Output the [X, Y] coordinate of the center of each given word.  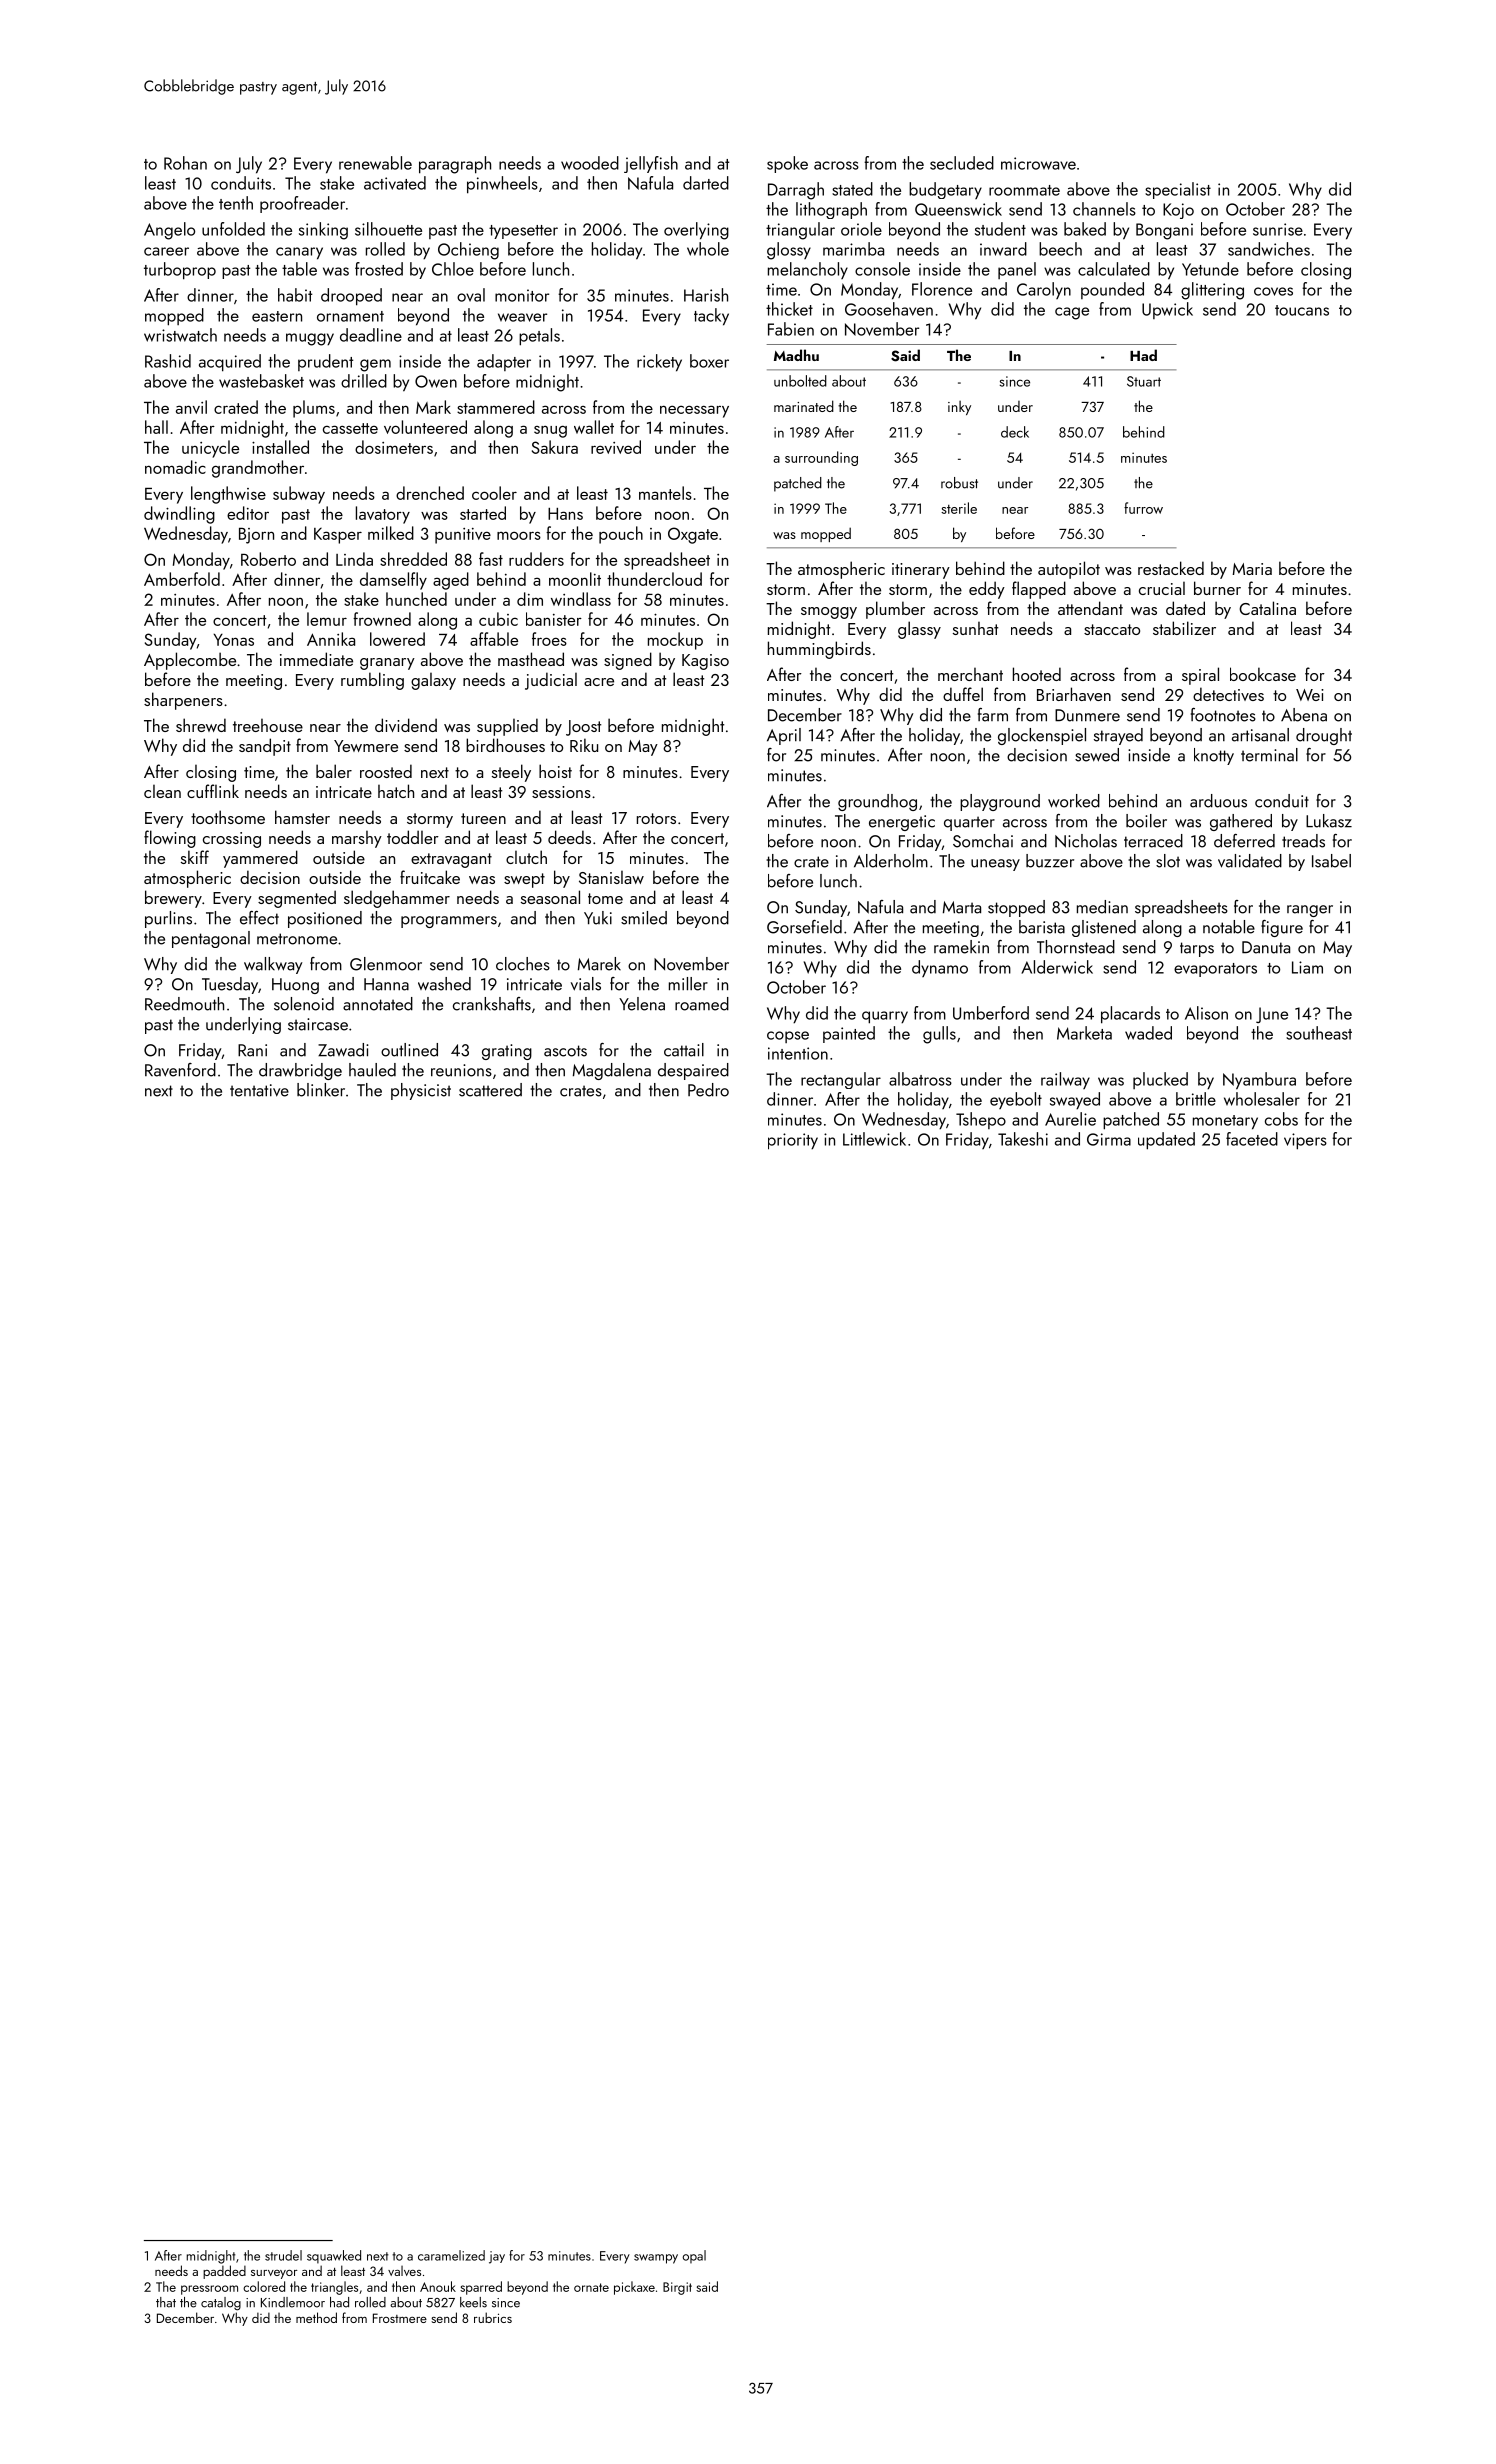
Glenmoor [386, 964]
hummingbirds [819, 650]
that [166, 2302]
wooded [590, 163]
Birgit [677, 2288]
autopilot [1069, 570]
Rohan [185, 163]
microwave [1038, 163]
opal [694, 2256]
